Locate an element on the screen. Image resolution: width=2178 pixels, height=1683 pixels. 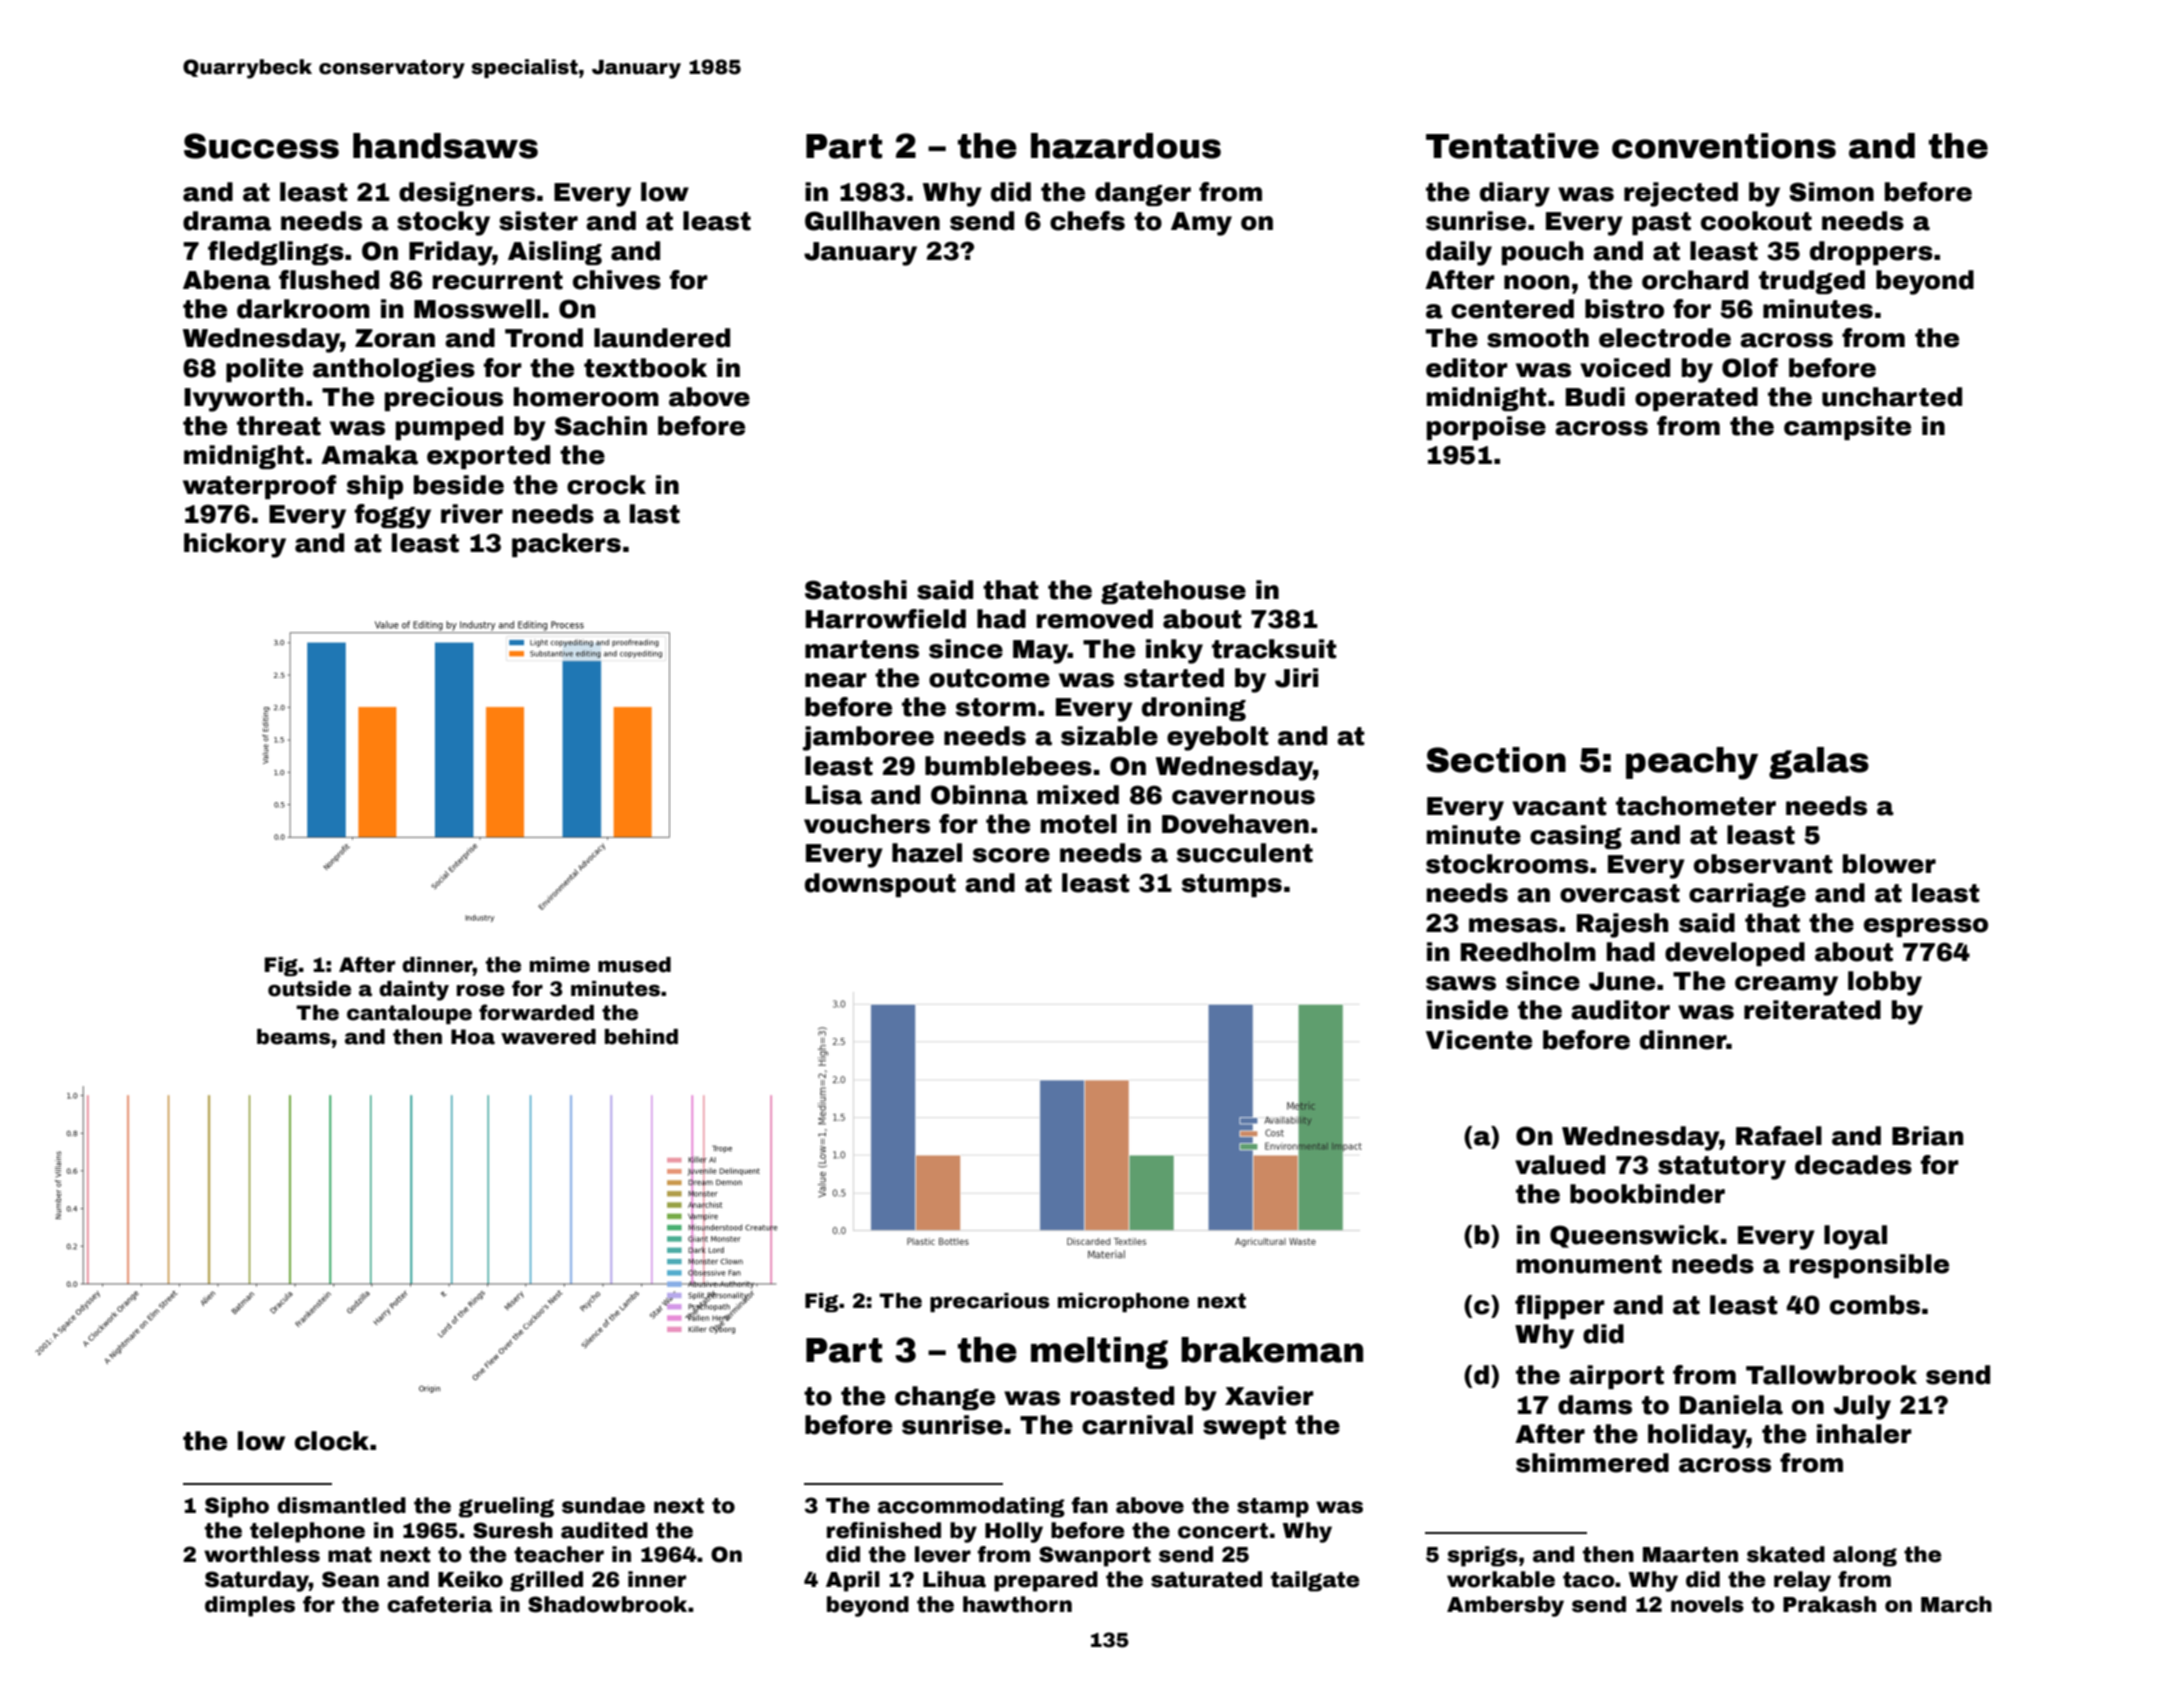
Prakash is located at coordinates (1829, 1604).
